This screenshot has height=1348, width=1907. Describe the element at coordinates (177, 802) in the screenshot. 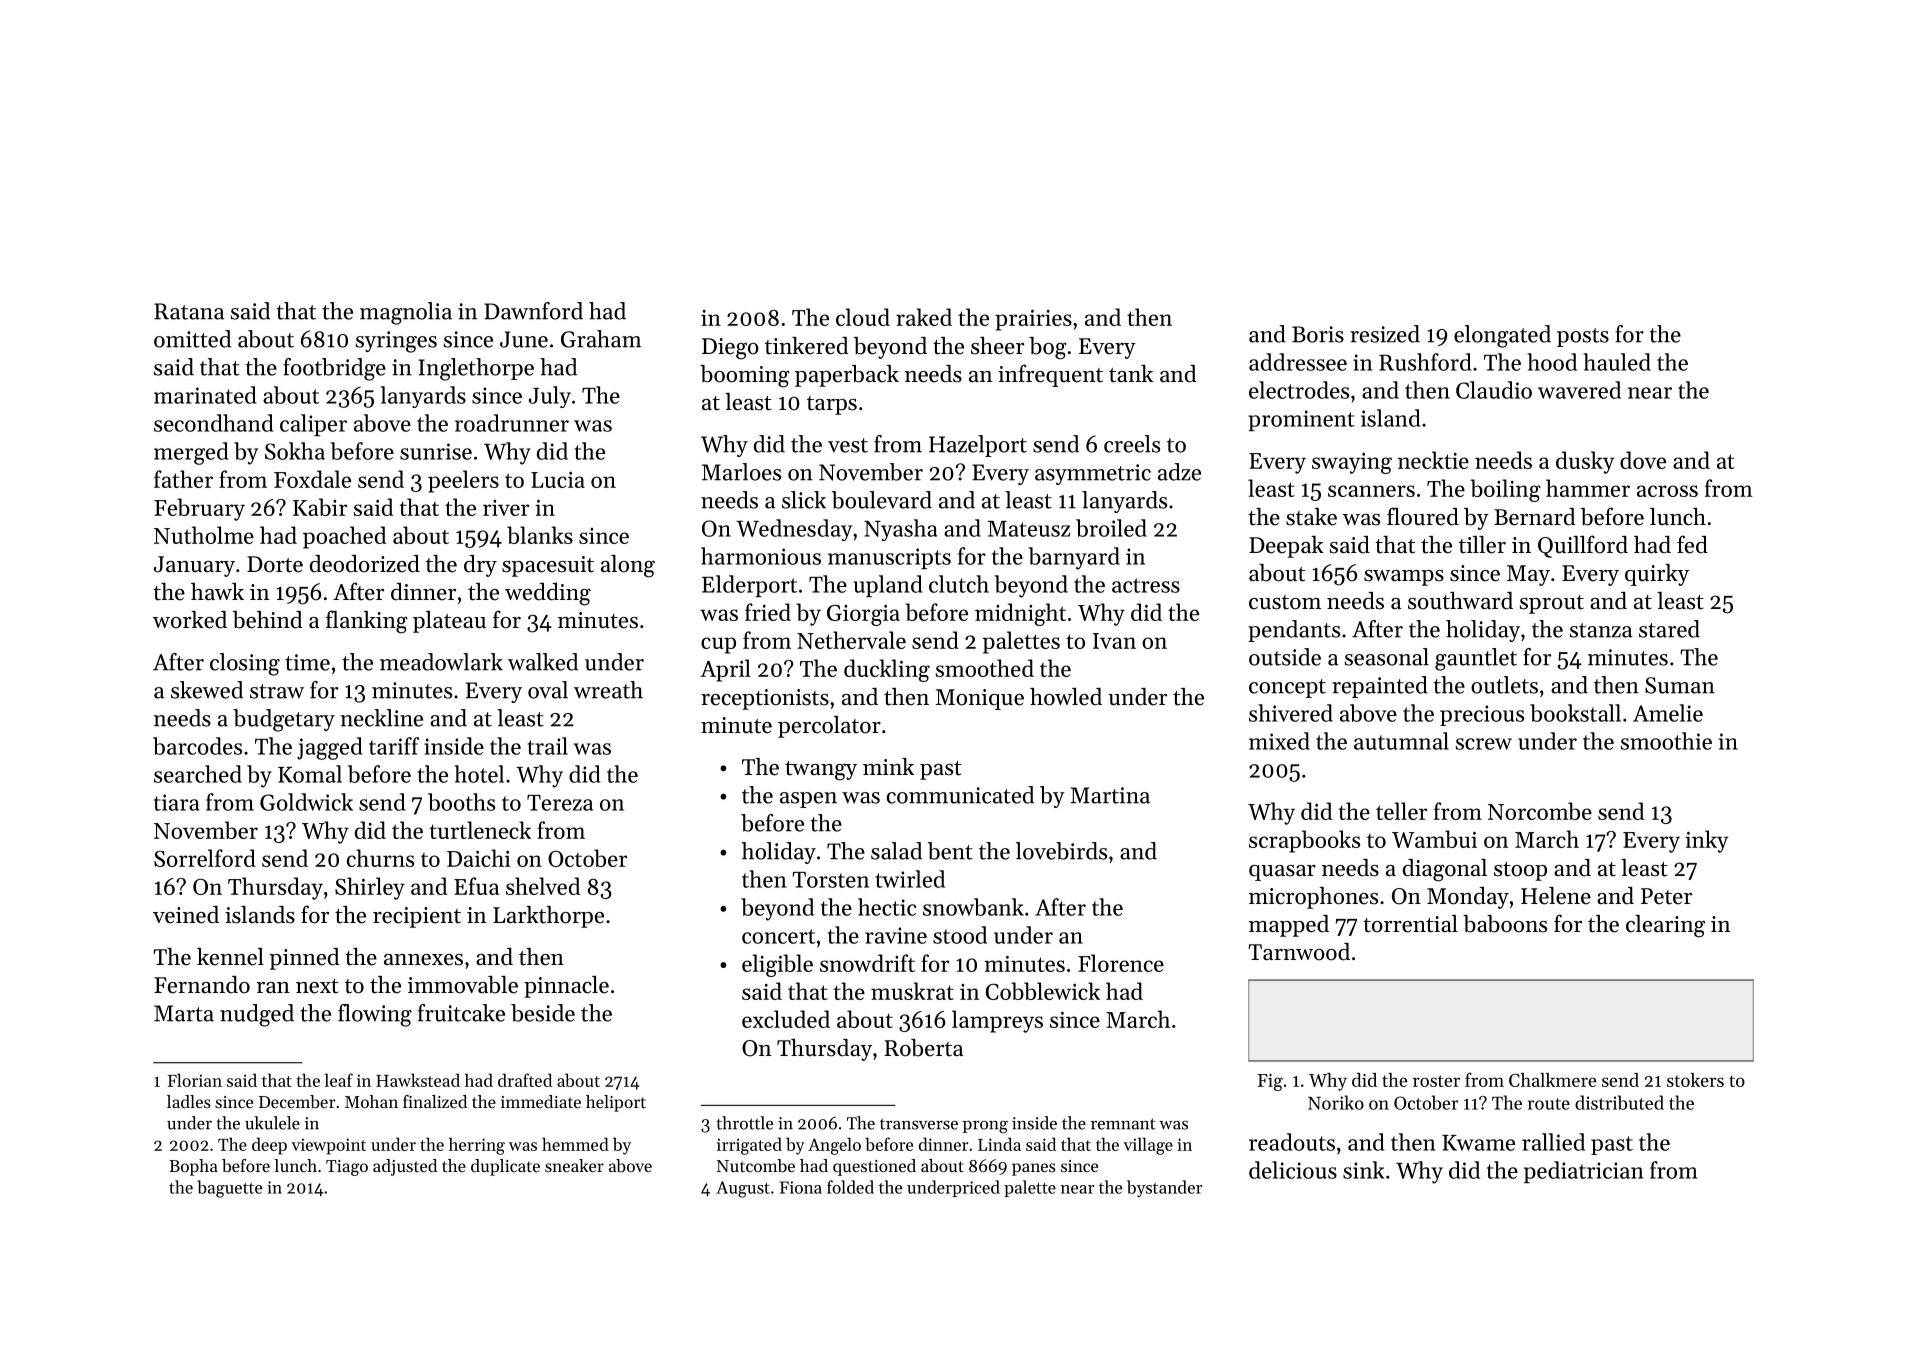

I see `tiara` at that location.
